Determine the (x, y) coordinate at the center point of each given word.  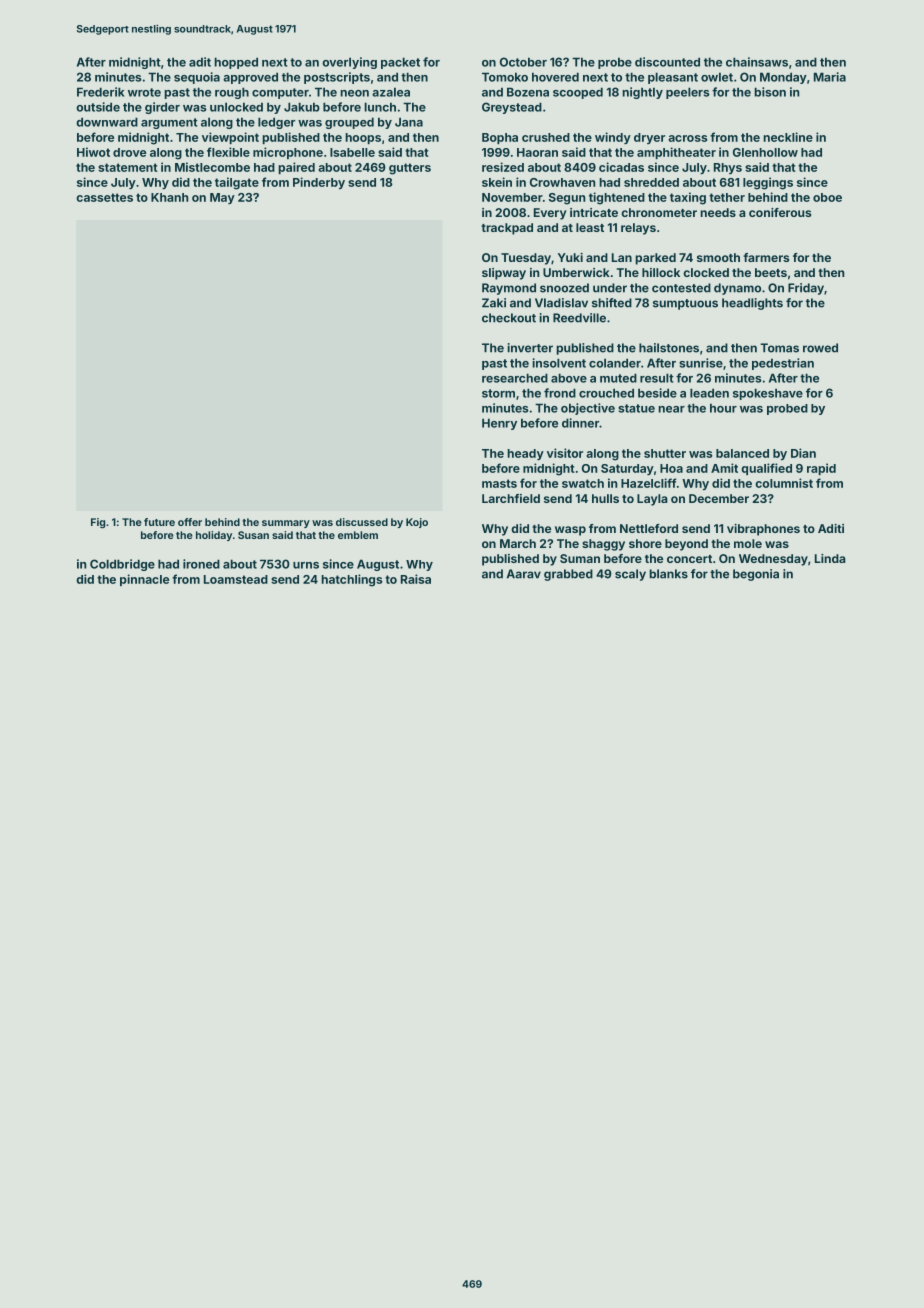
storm (498, 393)
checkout (509, 318)
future (159, 522)
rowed (820, 348)
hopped (236, 63)
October (523, 62)
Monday (783, 78)
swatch (583, 483)
